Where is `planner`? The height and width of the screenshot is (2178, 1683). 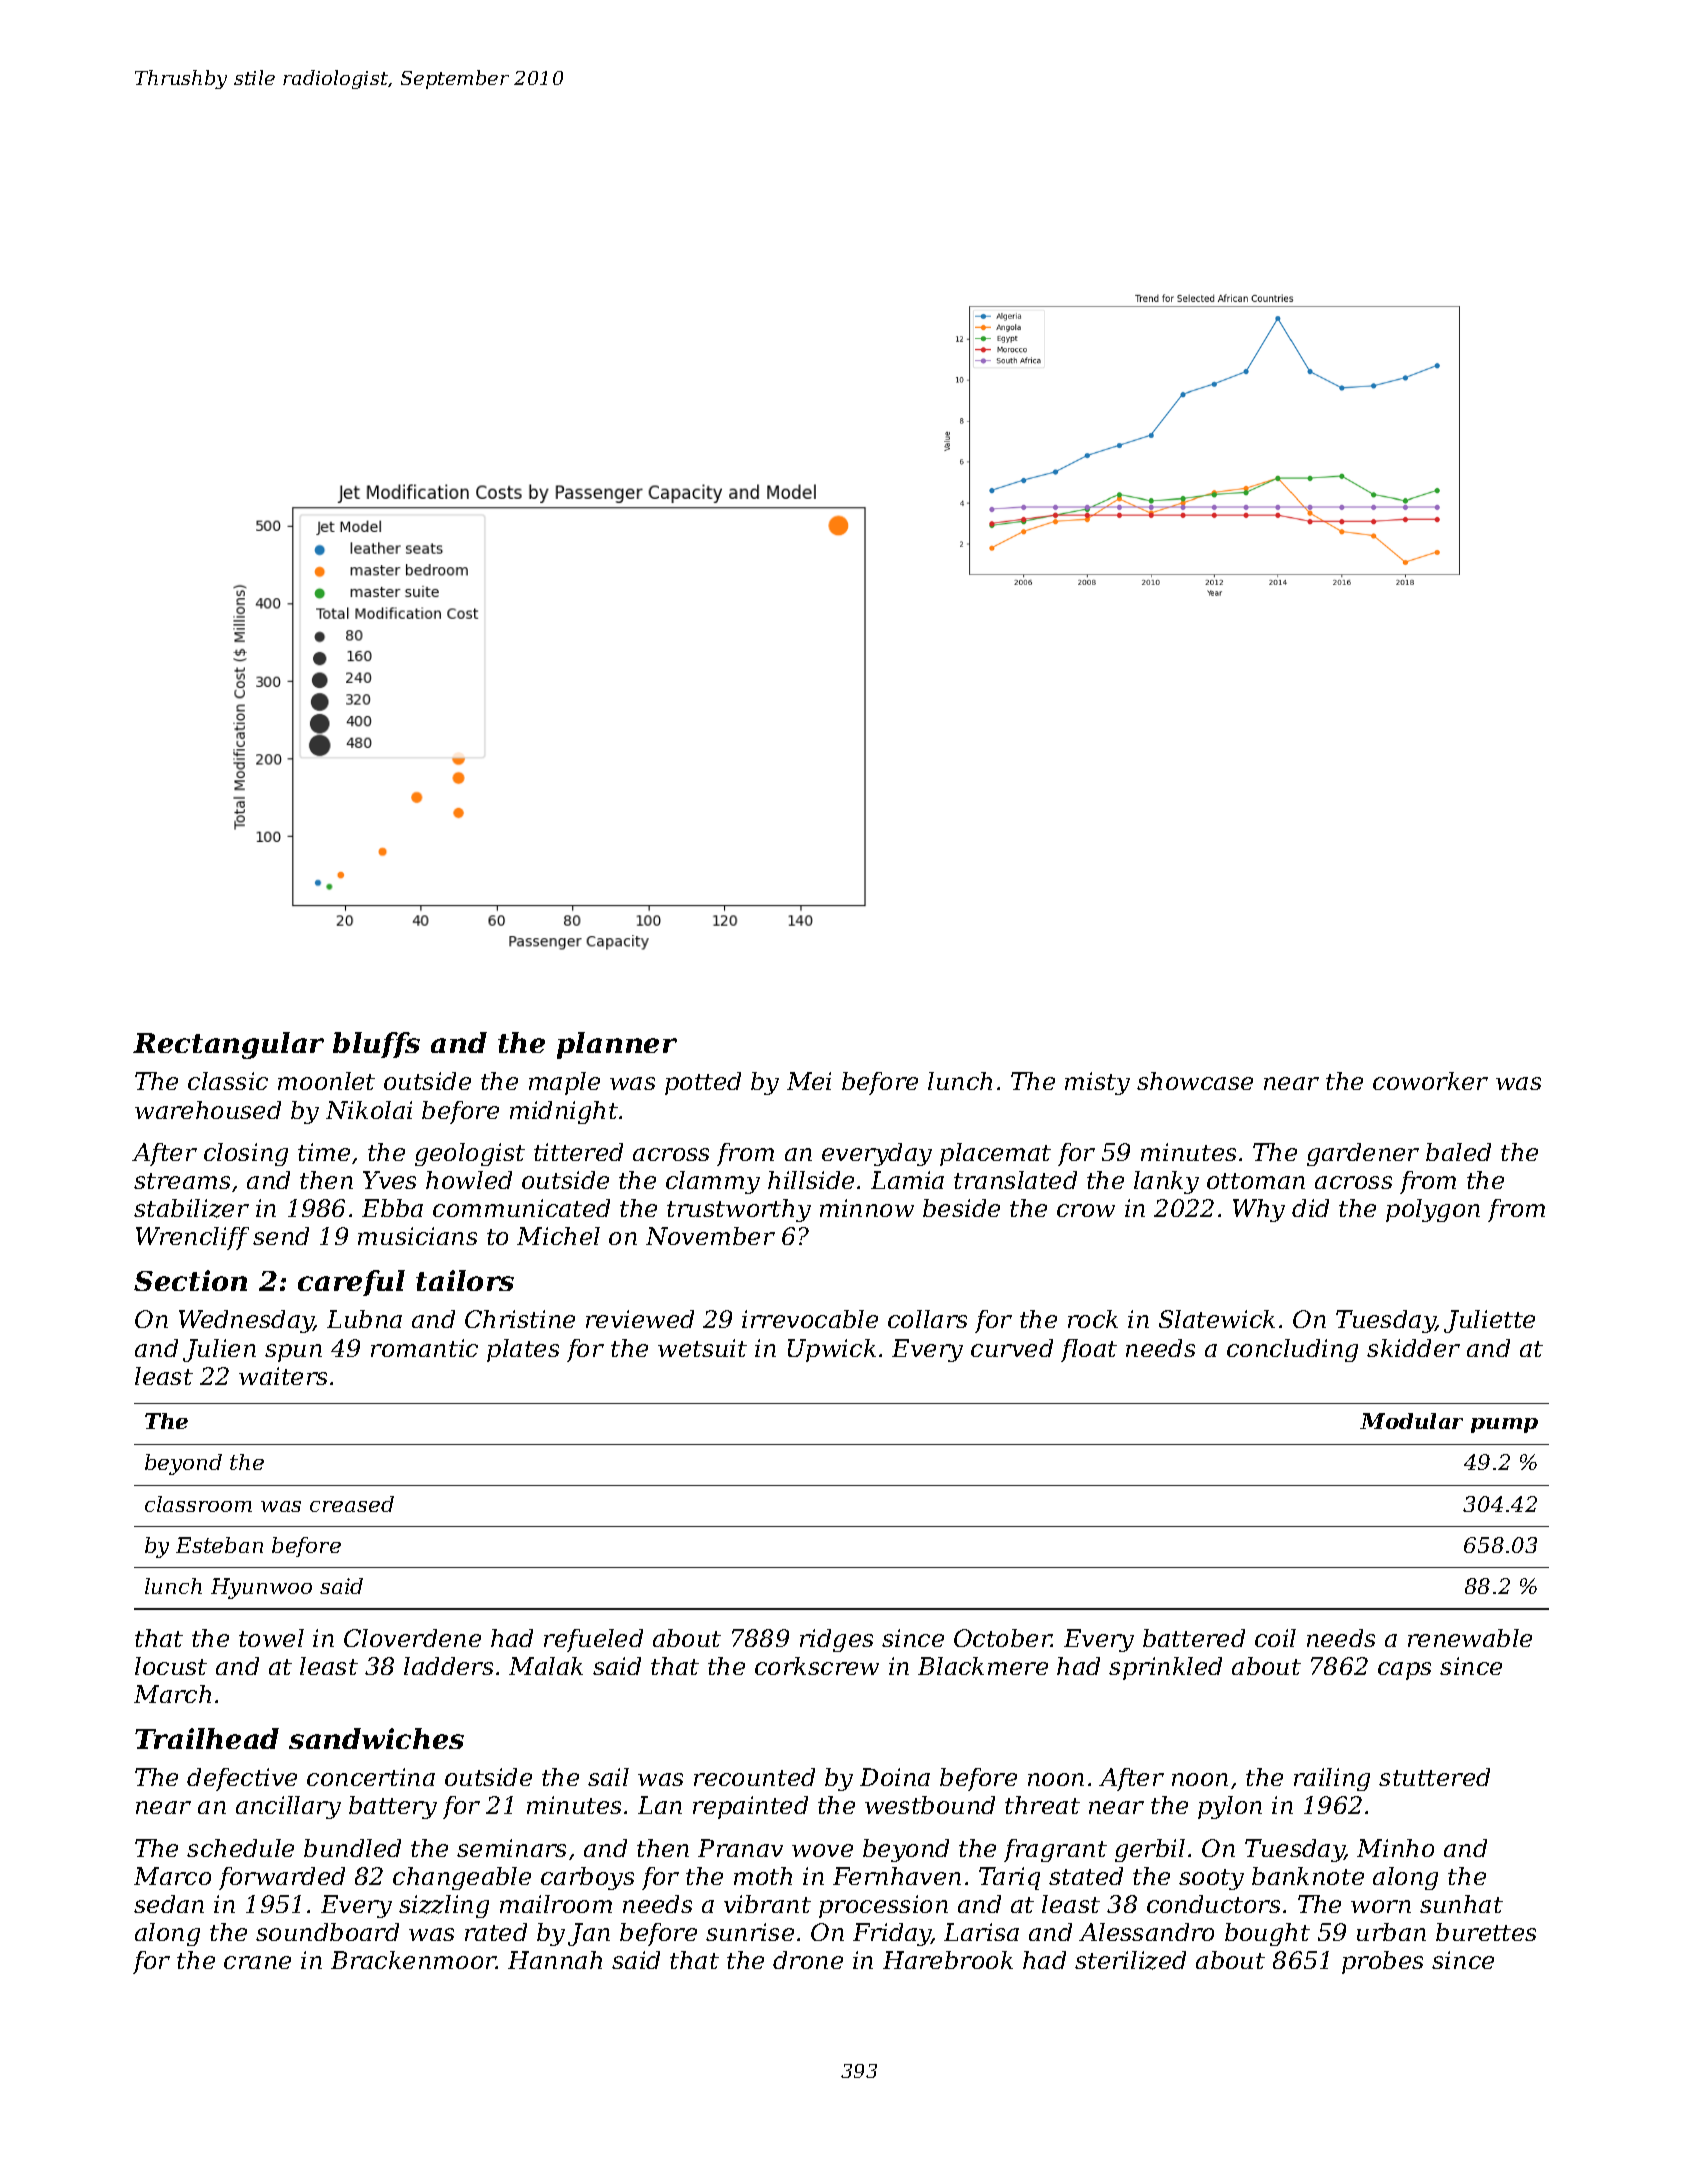 planner is located at coordinates (617, 1045).
